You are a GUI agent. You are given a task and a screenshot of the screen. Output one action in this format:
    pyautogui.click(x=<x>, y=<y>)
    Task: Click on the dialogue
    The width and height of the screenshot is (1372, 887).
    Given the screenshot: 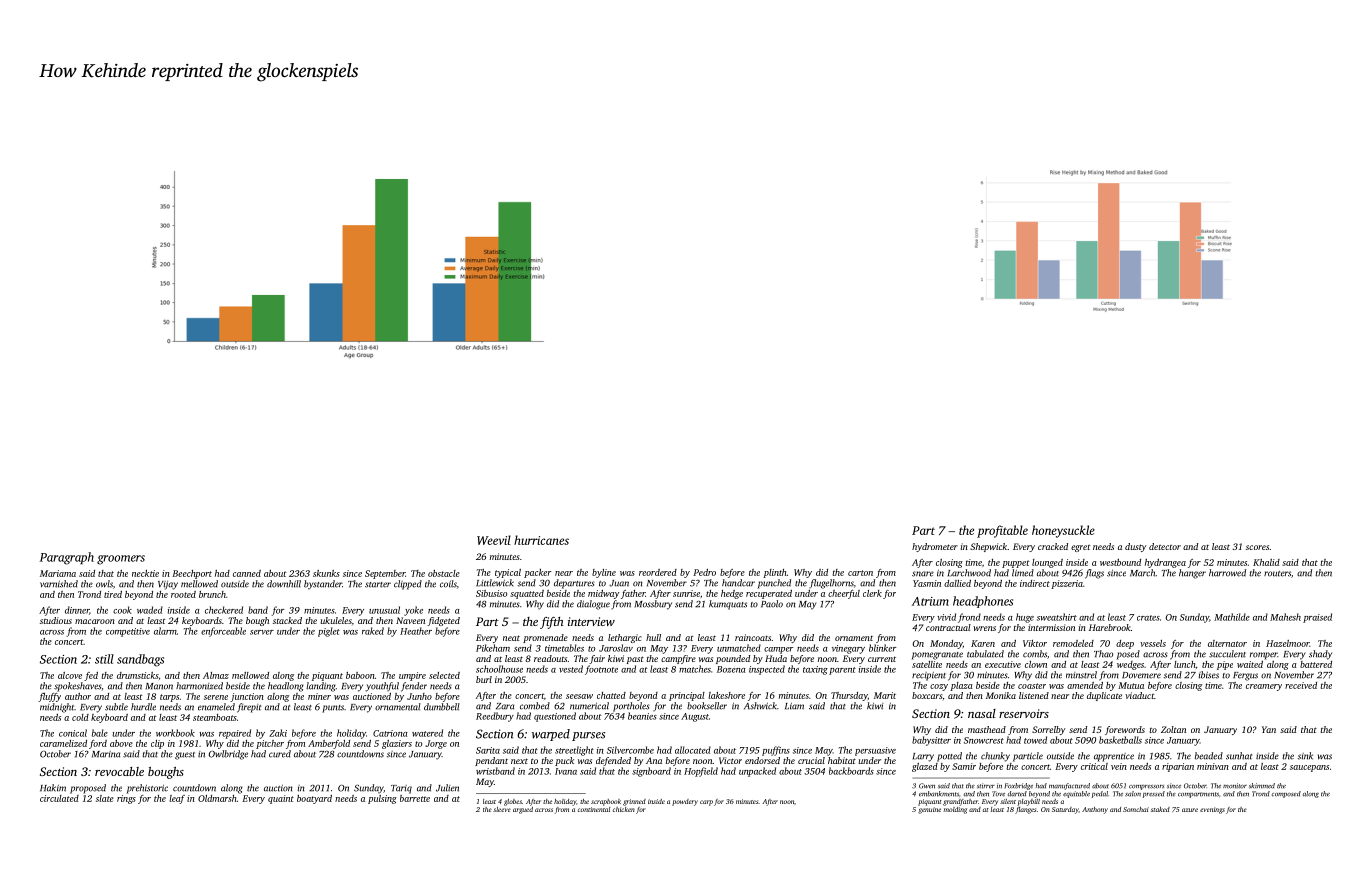 What is the action you would take?
    pyautogui.click(x=593, y=605)
